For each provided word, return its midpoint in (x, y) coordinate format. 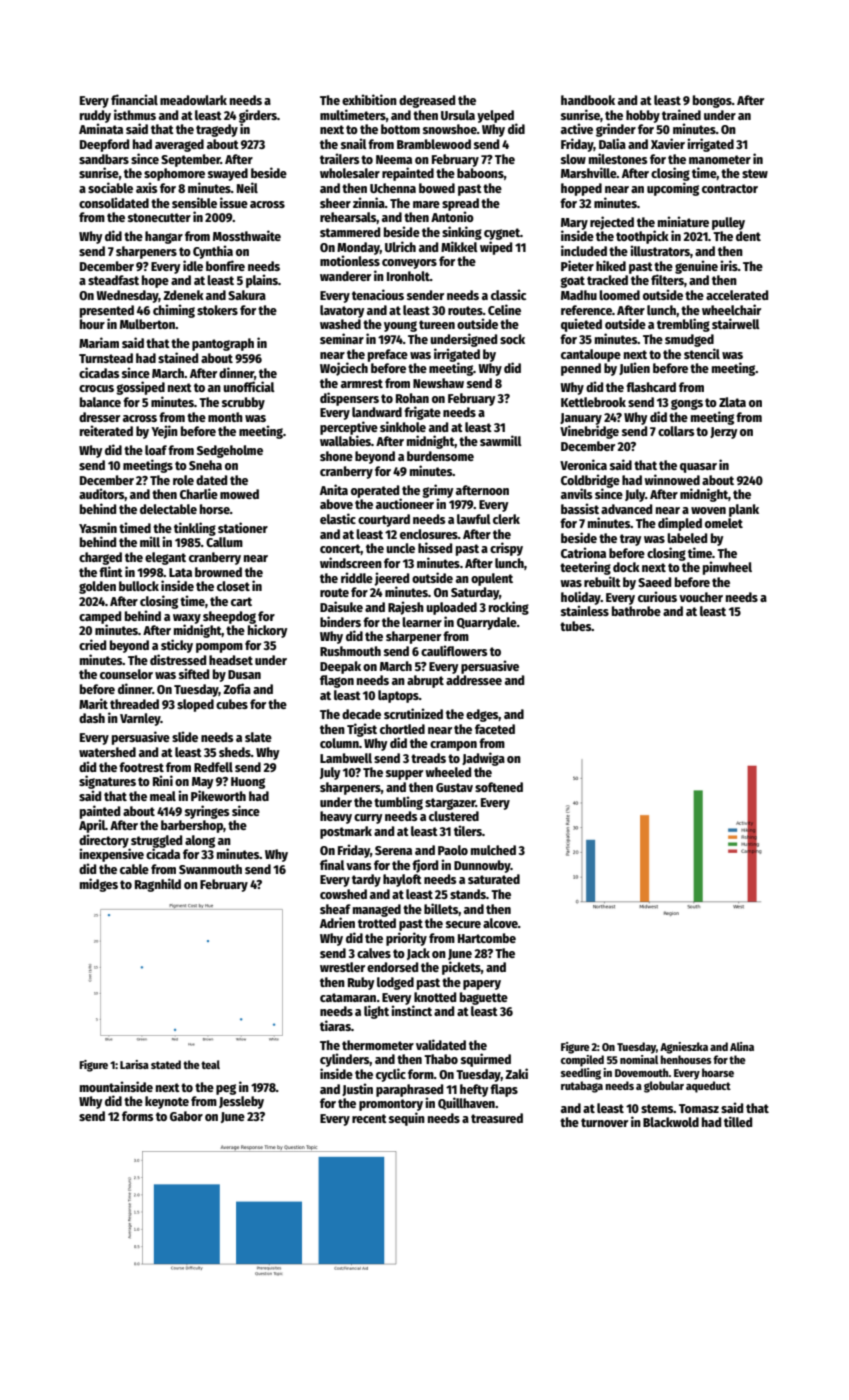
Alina (742, 1046)
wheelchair (731, 309)
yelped (495, 116)
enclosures (429, 534)
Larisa (134, 1064)
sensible (194, 202)
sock (512, 339)
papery (482, 985)
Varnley (140, 719)
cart (241, 601)
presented (107, 311)
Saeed (654, 582)
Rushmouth (350, 651)
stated (166, 1064)
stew (755, 173)
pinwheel (727, 568)
